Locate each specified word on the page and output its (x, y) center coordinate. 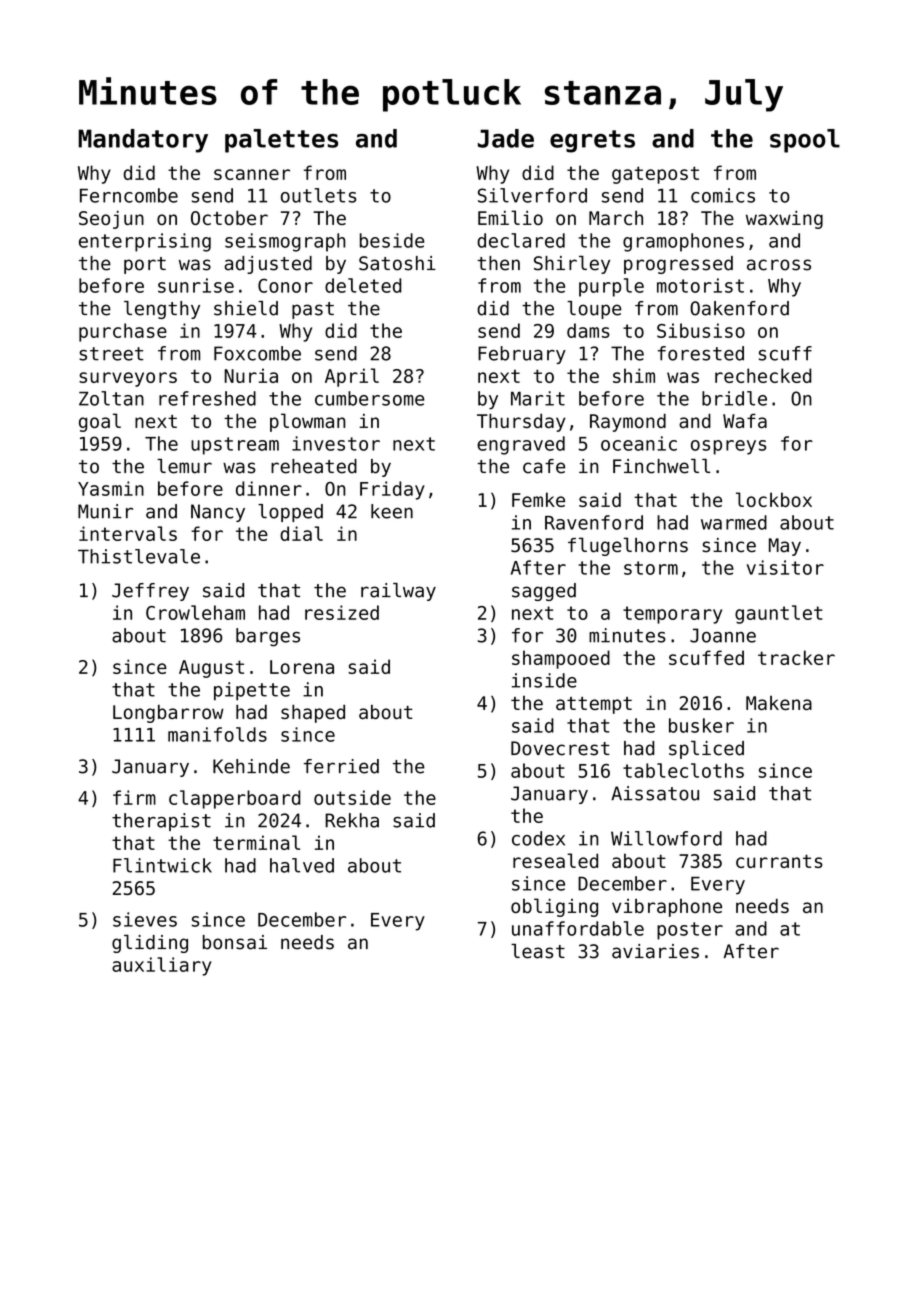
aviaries (655, 951)
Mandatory (143, 141)
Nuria (251, 375)
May (785, 547)
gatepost (655, 175)
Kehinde (251, 766)
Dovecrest (560, 748)
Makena (779, 703)
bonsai (235, 942)
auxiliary (162, 966)
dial (301, 533)
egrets (592, 141)
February (522, 355)
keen (392, 511)
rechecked (763, 375)
